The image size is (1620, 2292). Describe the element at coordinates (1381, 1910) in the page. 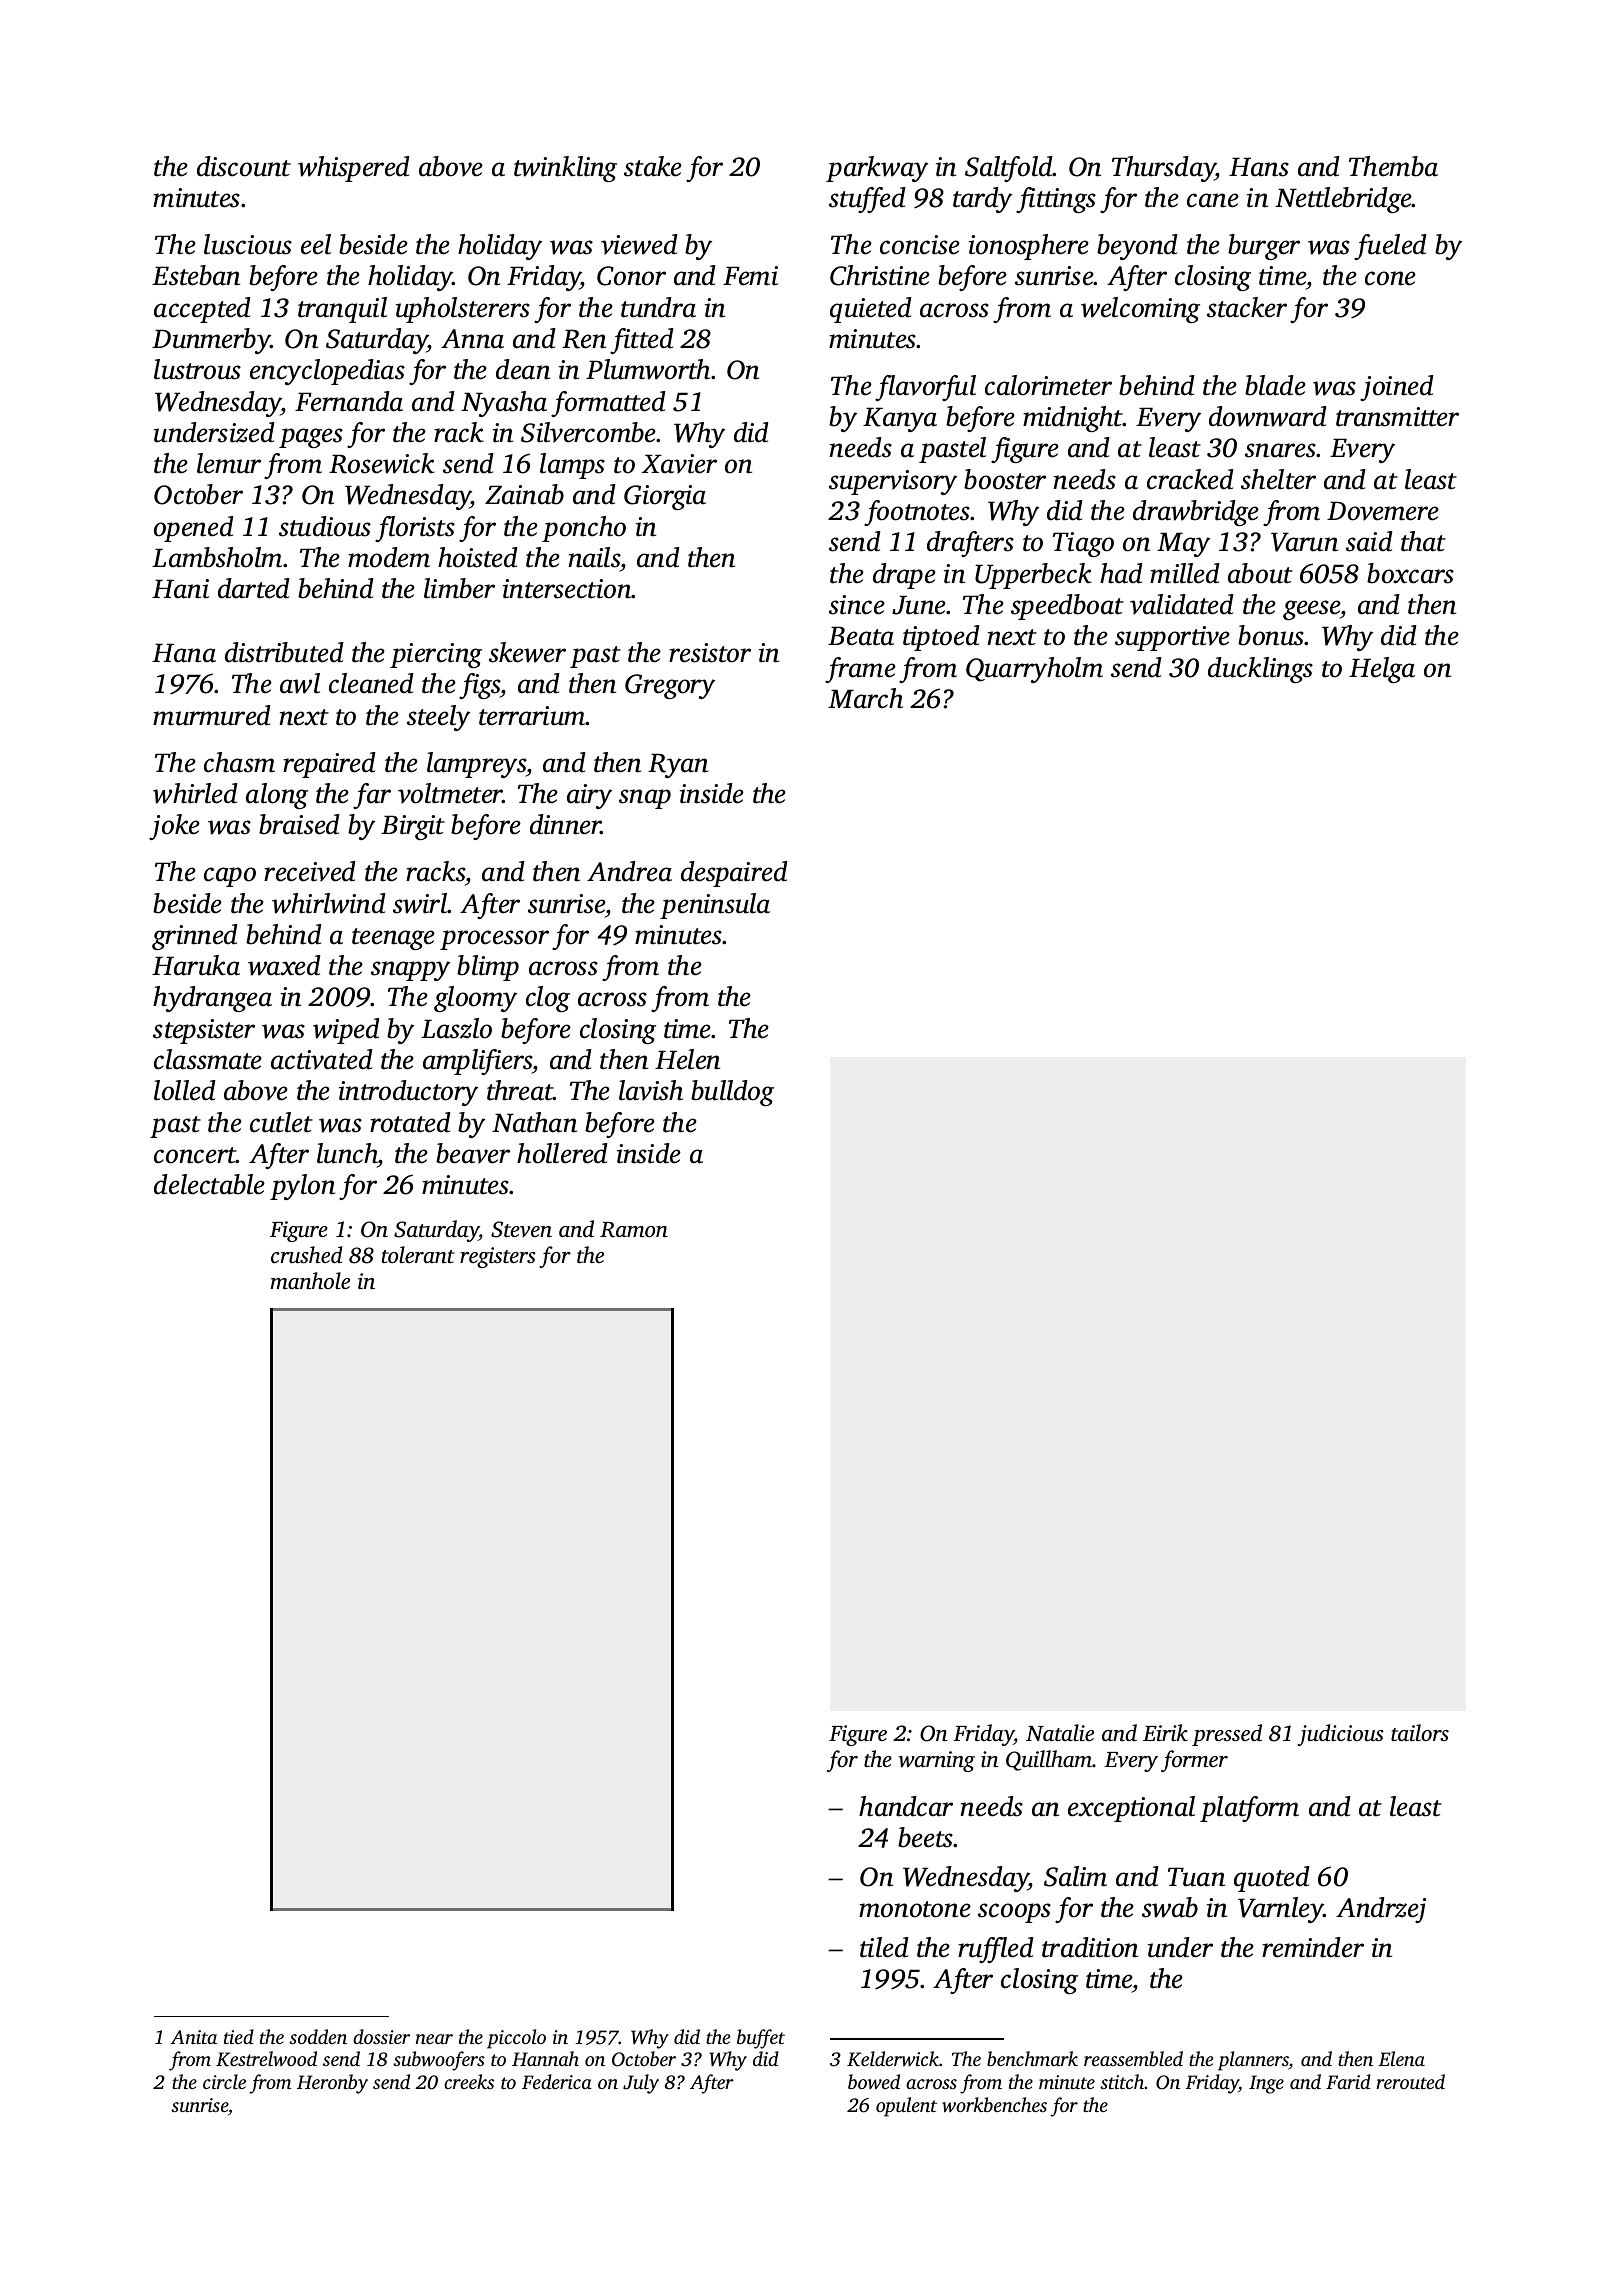

I see `Andrzej` at that location.
